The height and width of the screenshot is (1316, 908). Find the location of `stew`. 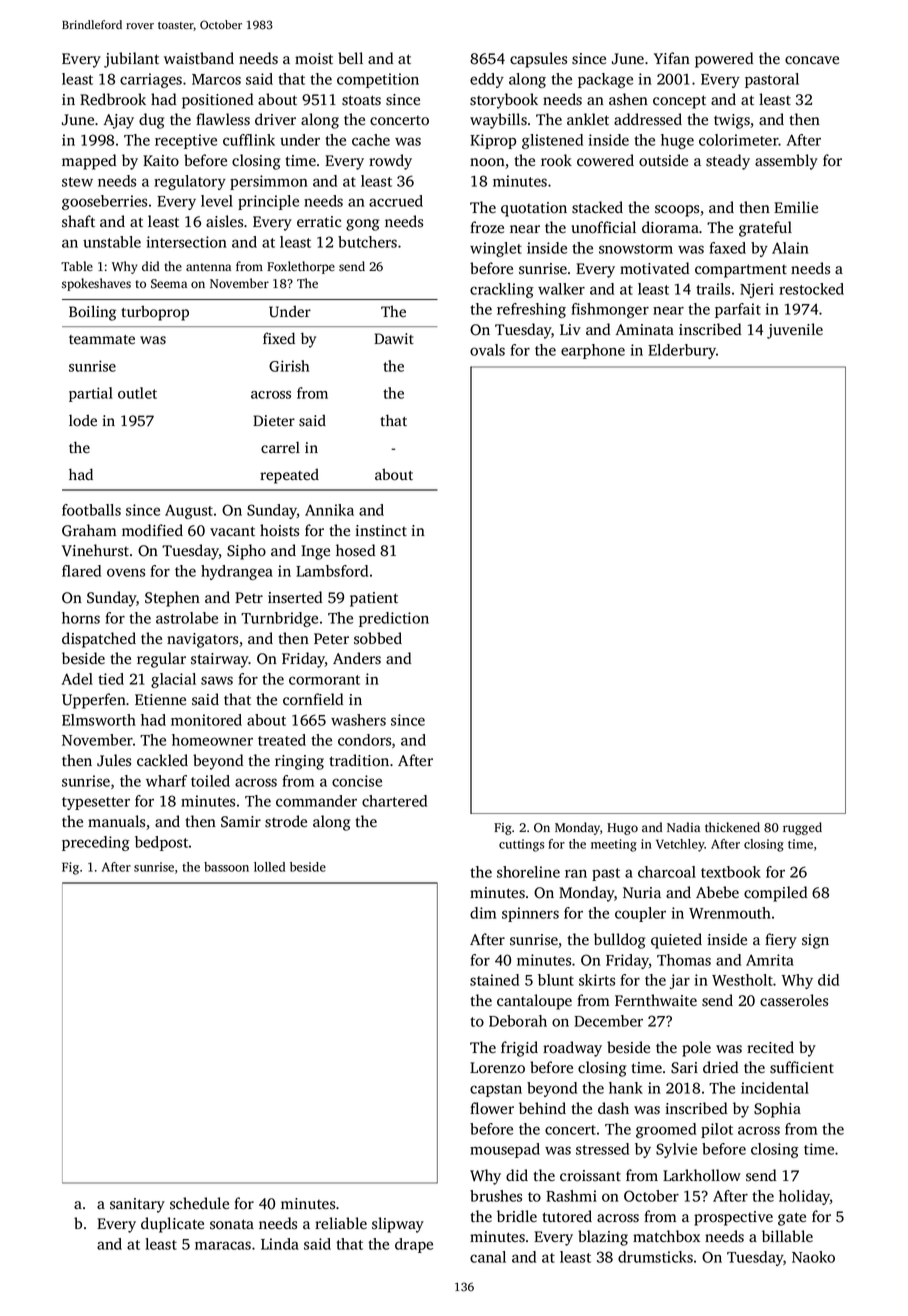

stew is located at coordinates (77, 182).
